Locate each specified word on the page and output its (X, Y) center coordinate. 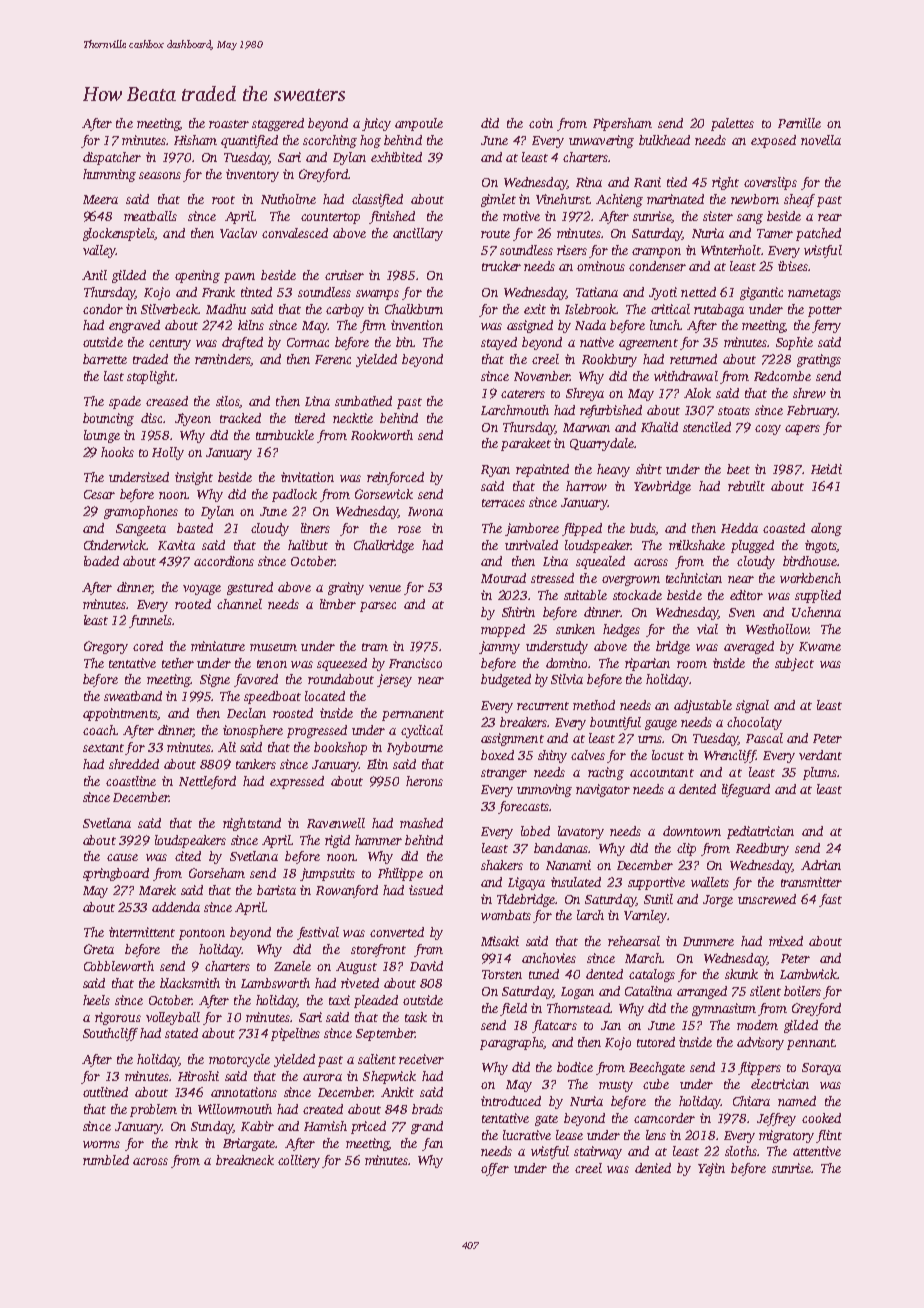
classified (377, 200)
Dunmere (708, 941)
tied (677, 182)
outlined (105, 1092)
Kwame (820, 646)
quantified (249, 141)
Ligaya (526, 883)
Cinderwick (115, 545)
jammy (499, 647)
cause (122, 857)
